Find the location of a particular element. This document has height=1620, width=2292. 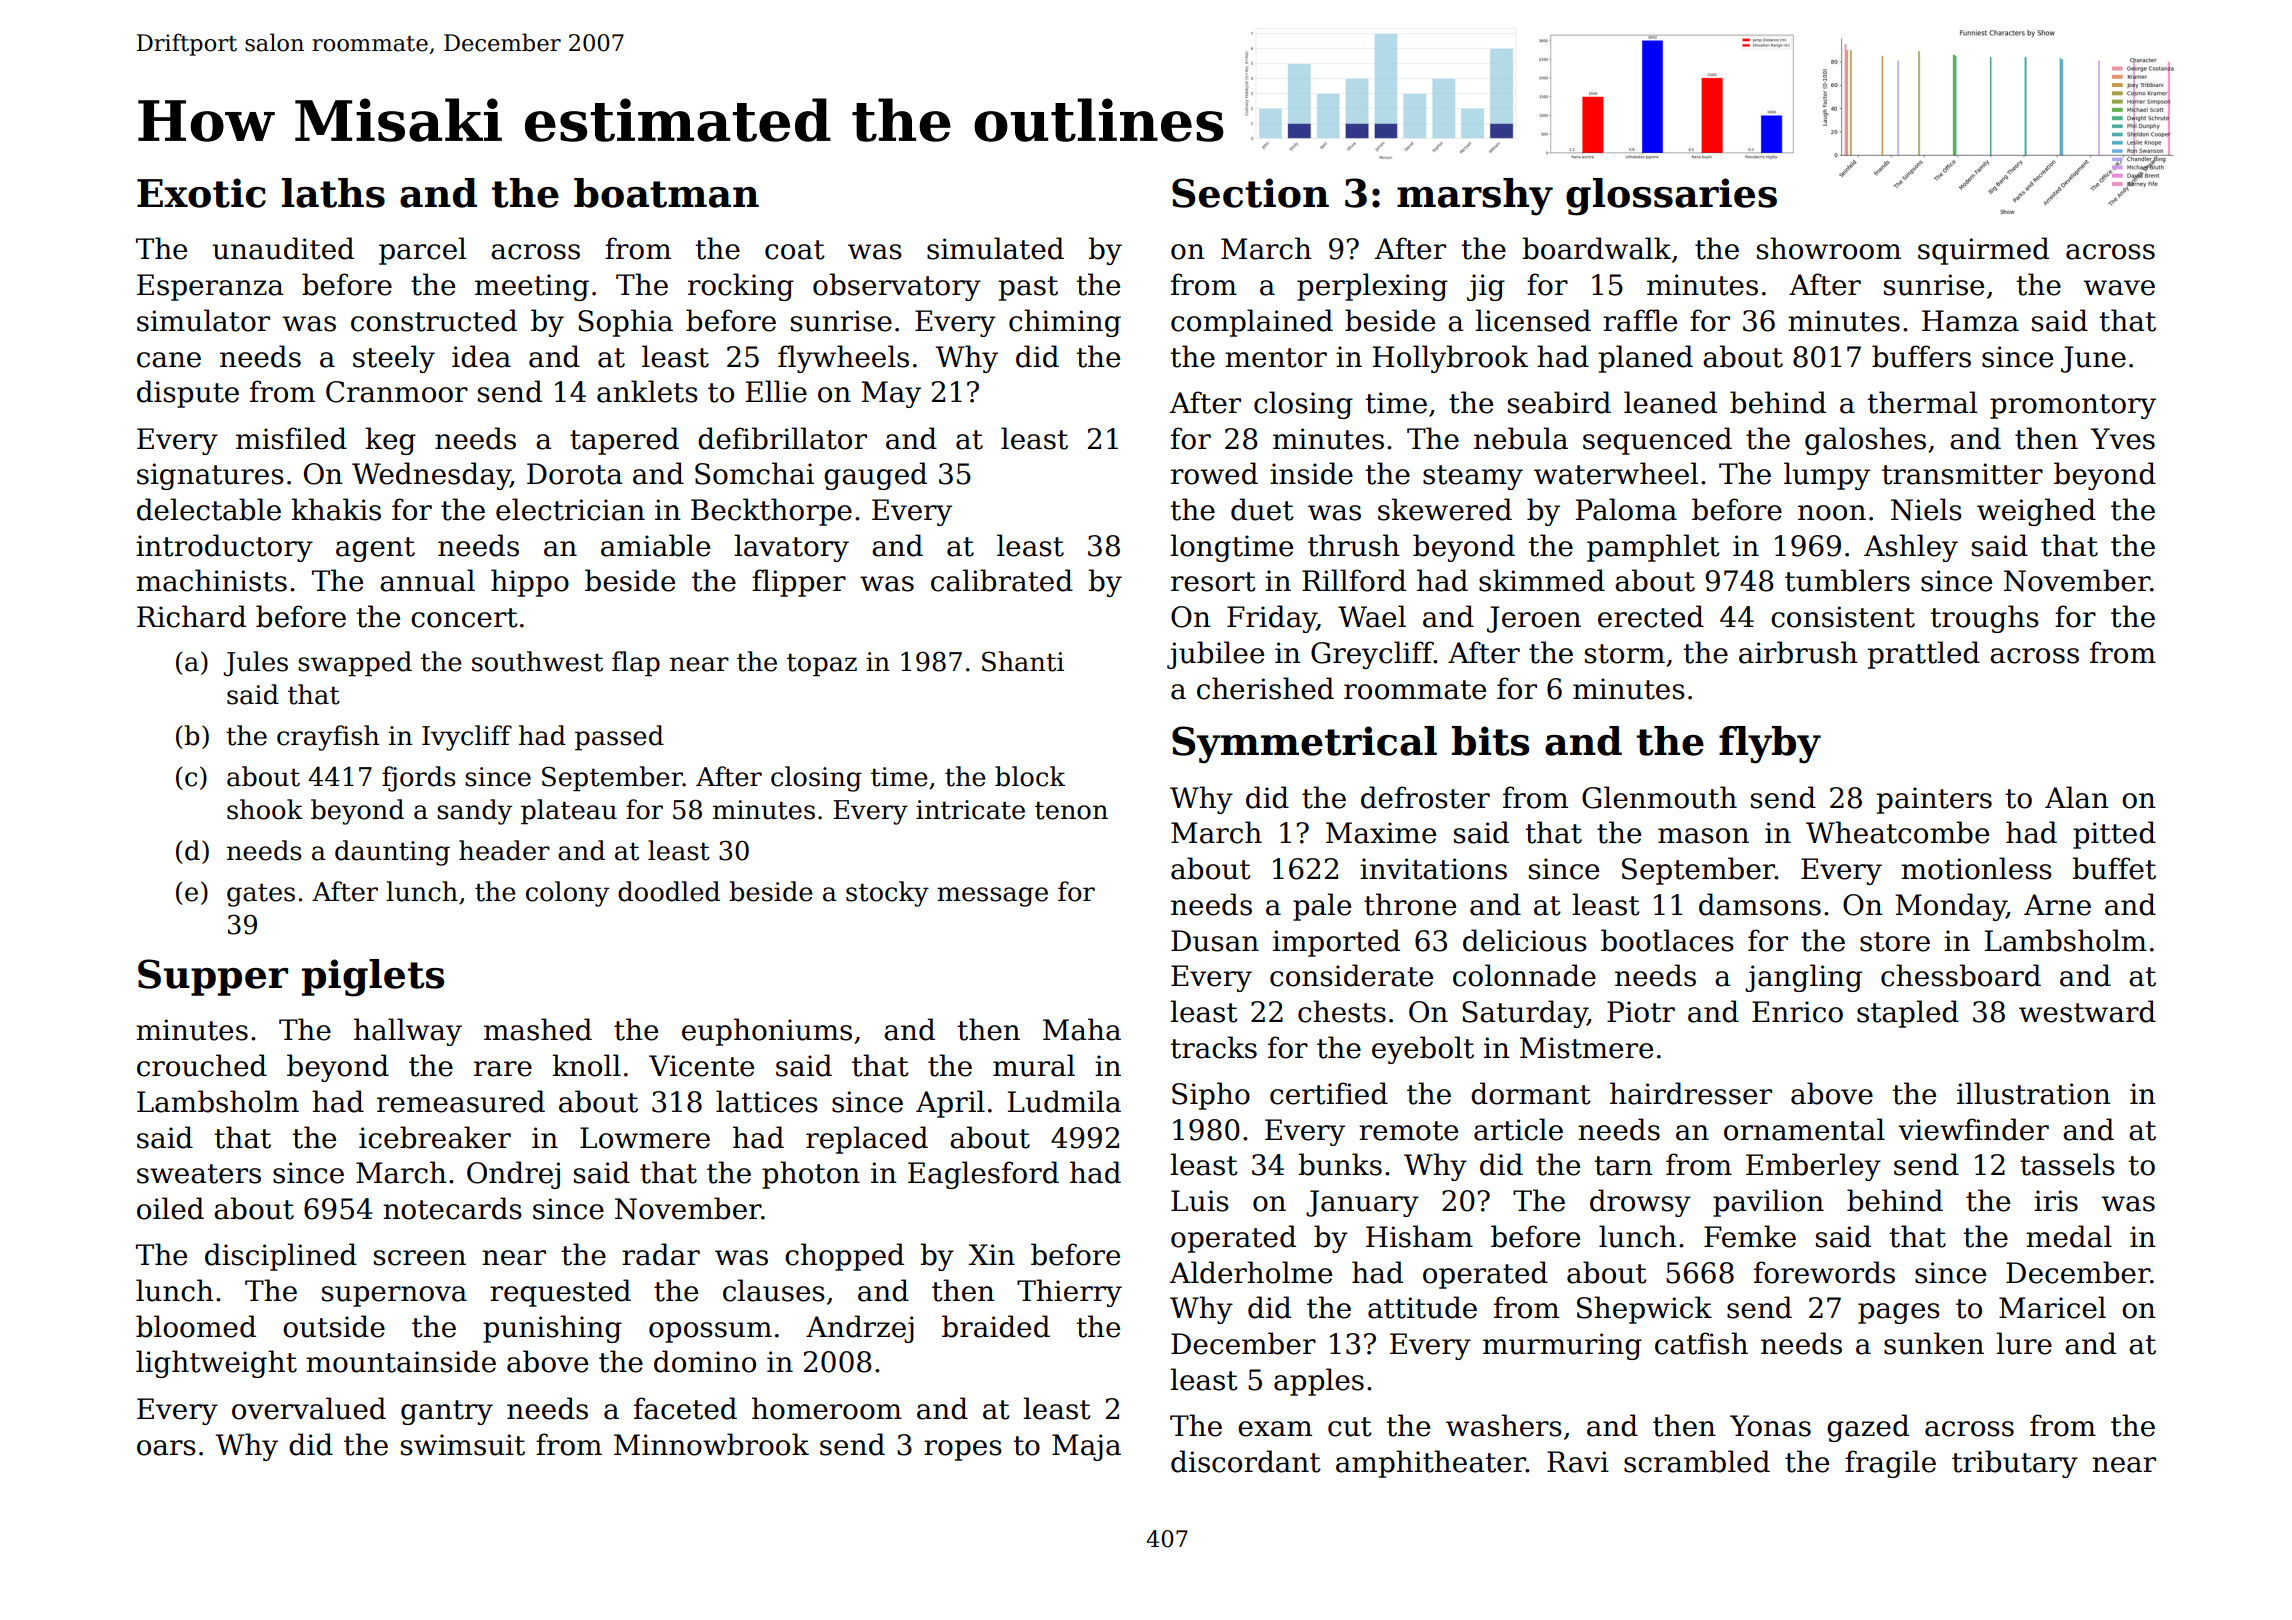

crouched is located at coordinates (202, 1065).
